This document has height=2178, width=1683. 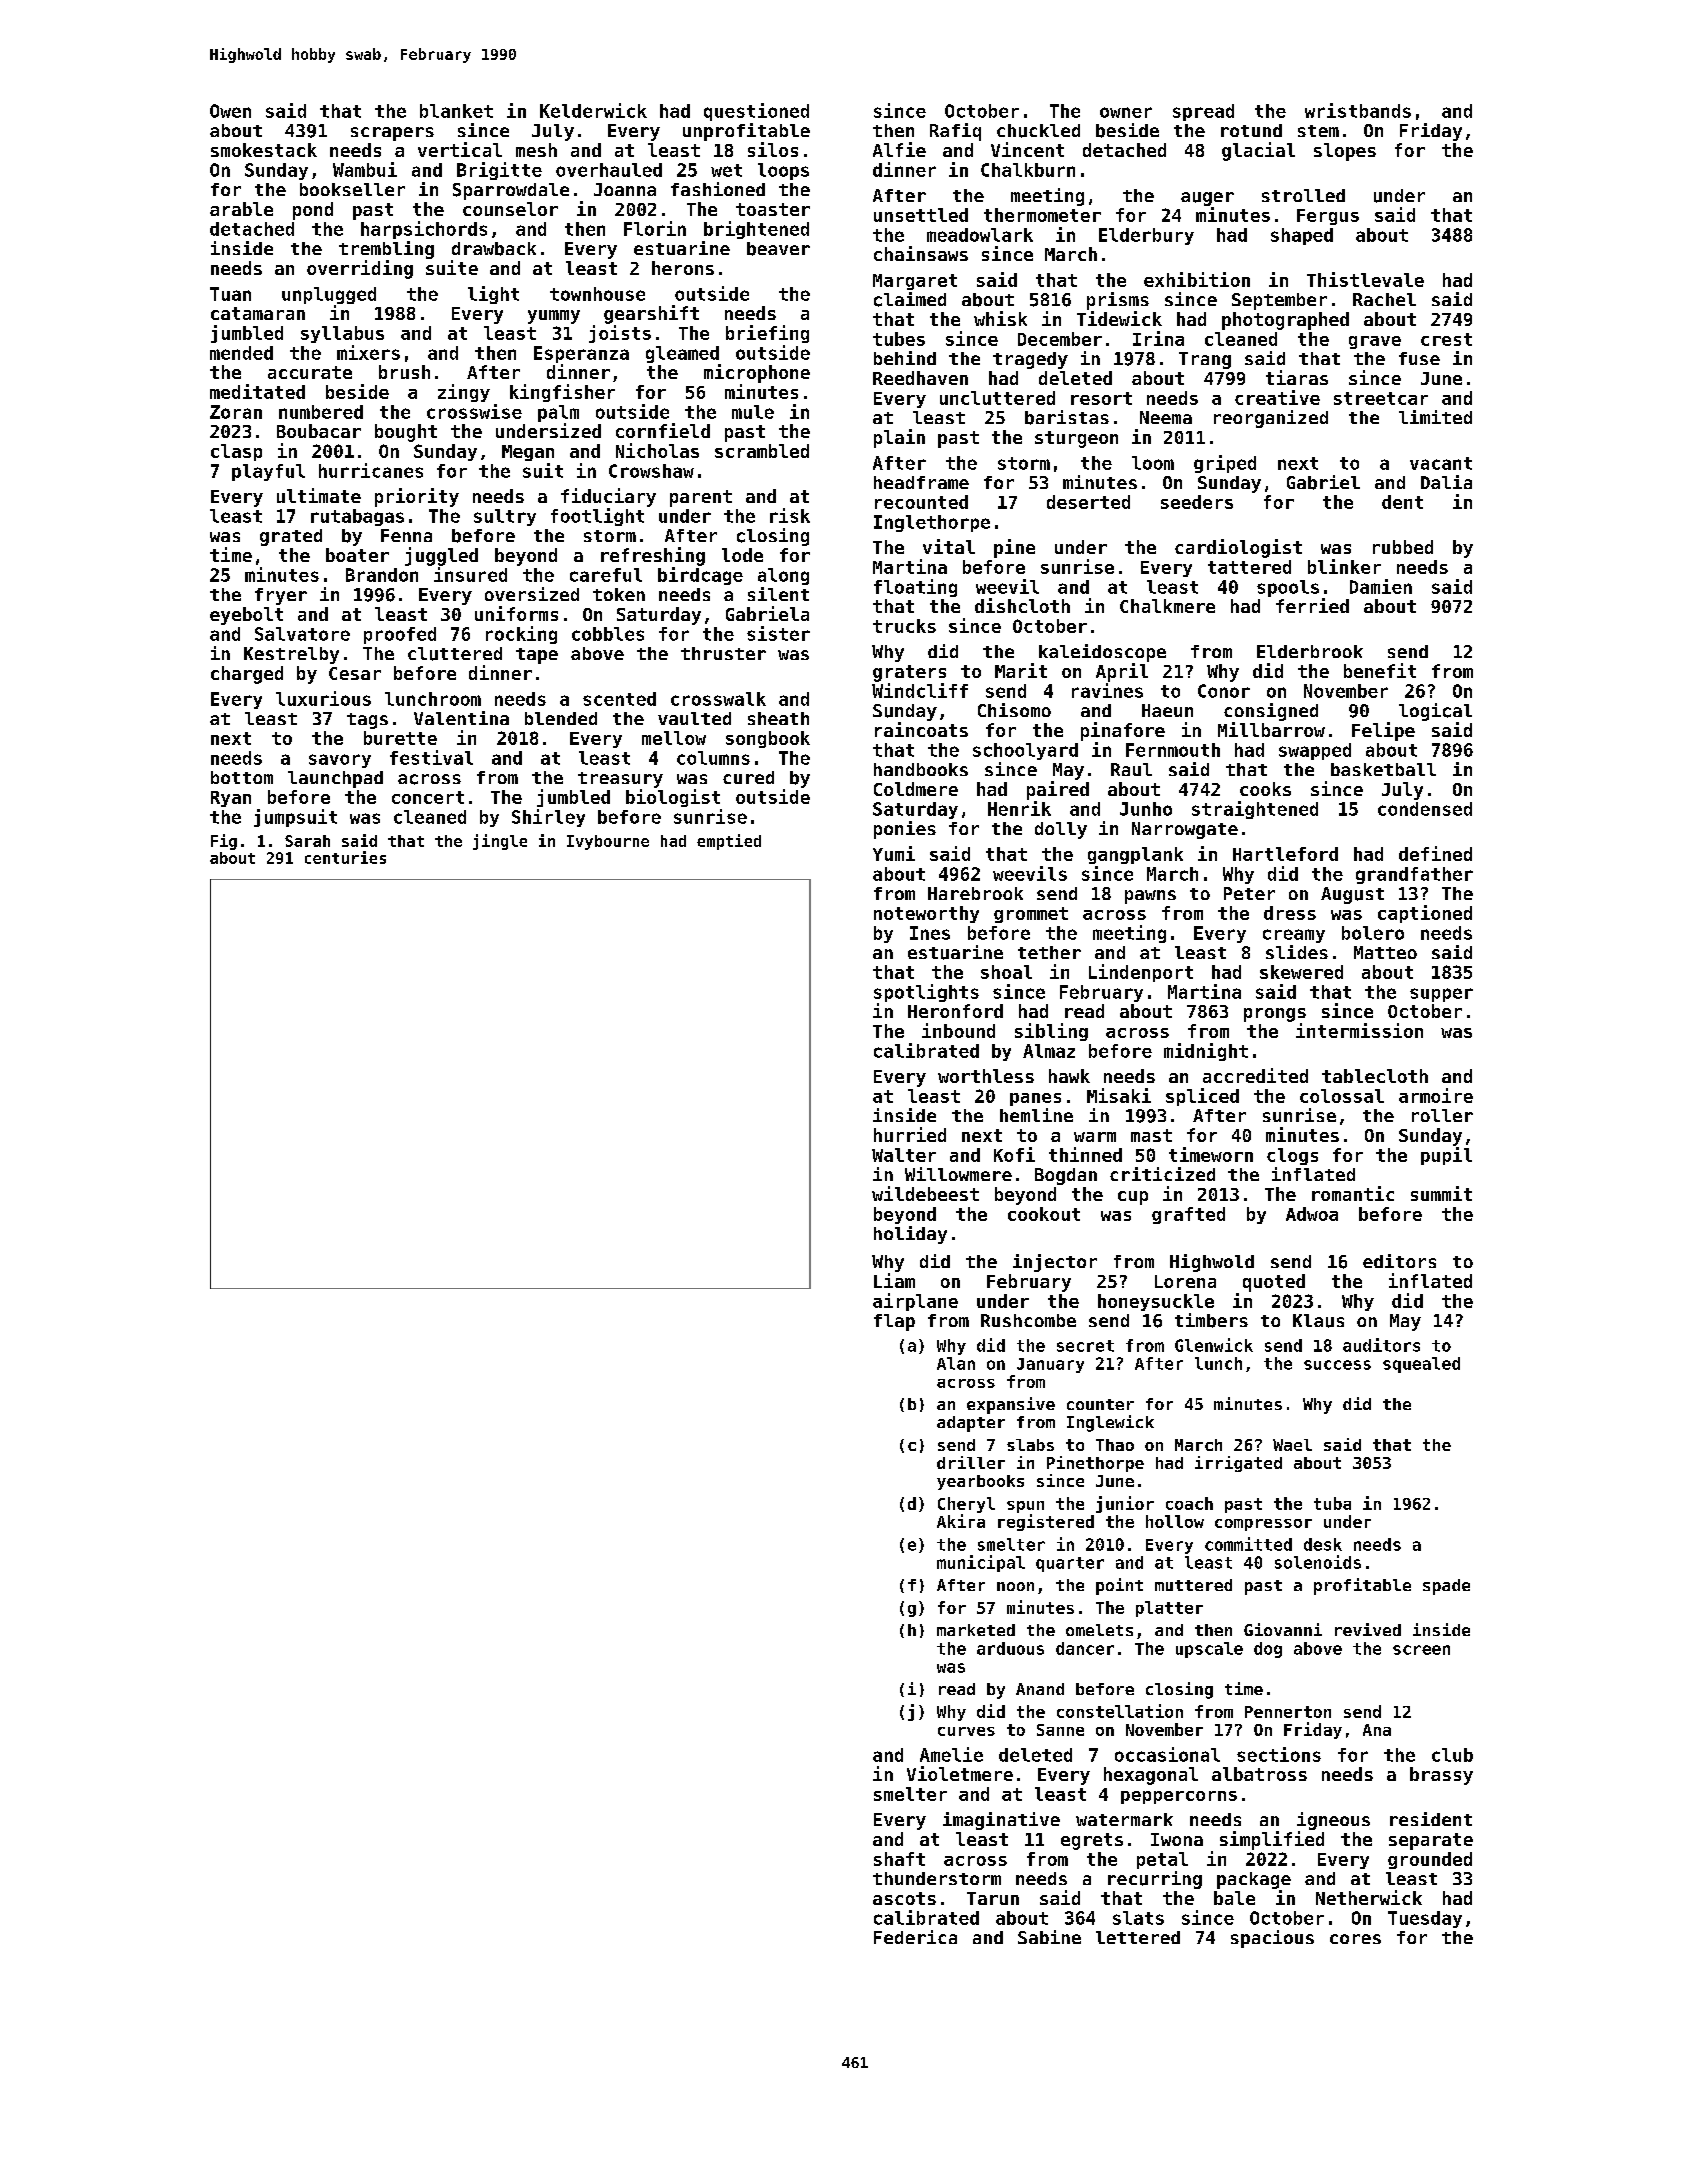 What do you see at coordinates (904, 1898) in the document?
I see `ascots` at bounding box center [904, 1898].
